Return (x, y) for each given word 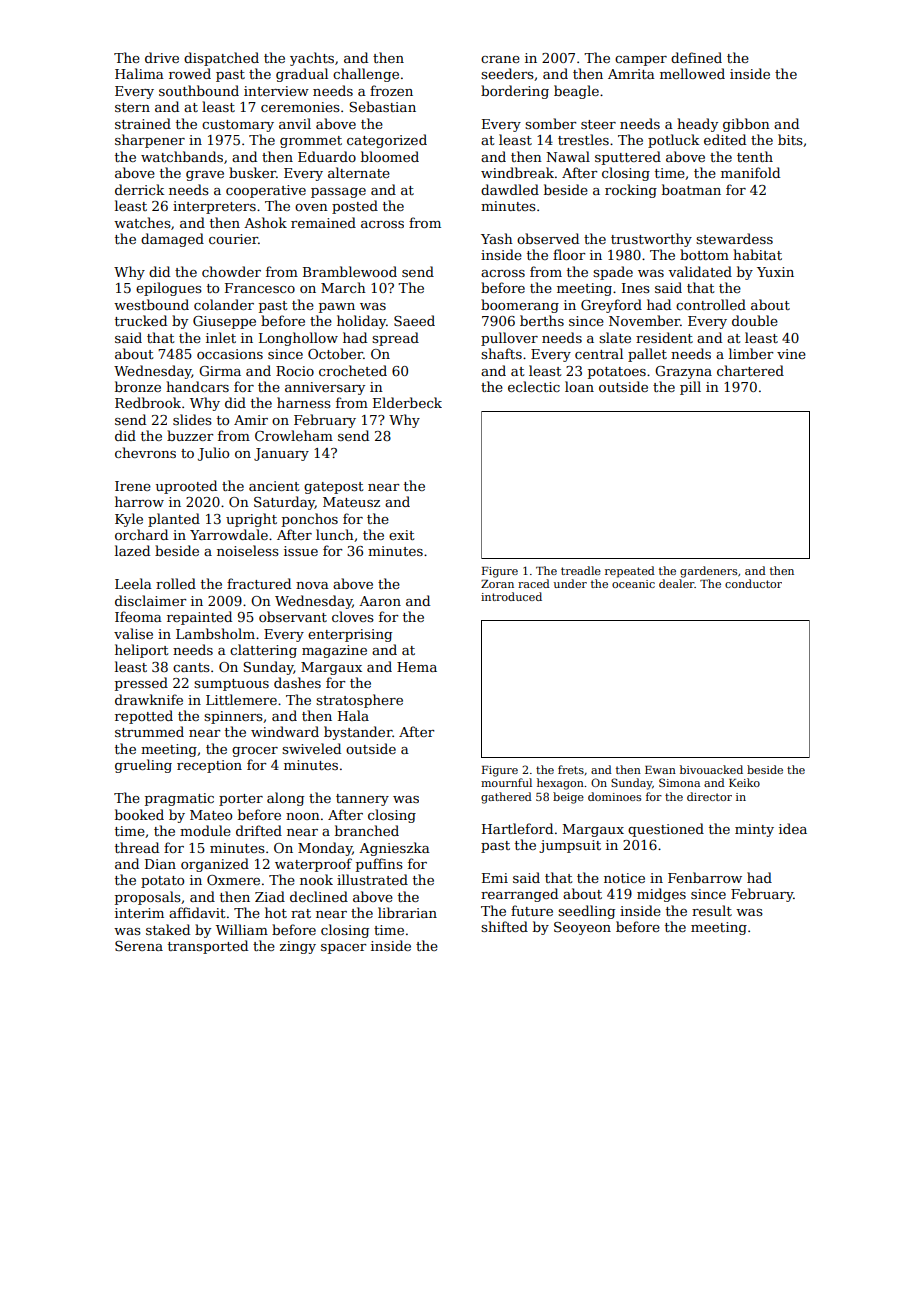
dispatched (221, 59)
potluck (673, 141)
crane (500, 59)
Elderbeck (407, 402)
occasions (230, 354)
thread (137, 847)
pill (690, 388)
